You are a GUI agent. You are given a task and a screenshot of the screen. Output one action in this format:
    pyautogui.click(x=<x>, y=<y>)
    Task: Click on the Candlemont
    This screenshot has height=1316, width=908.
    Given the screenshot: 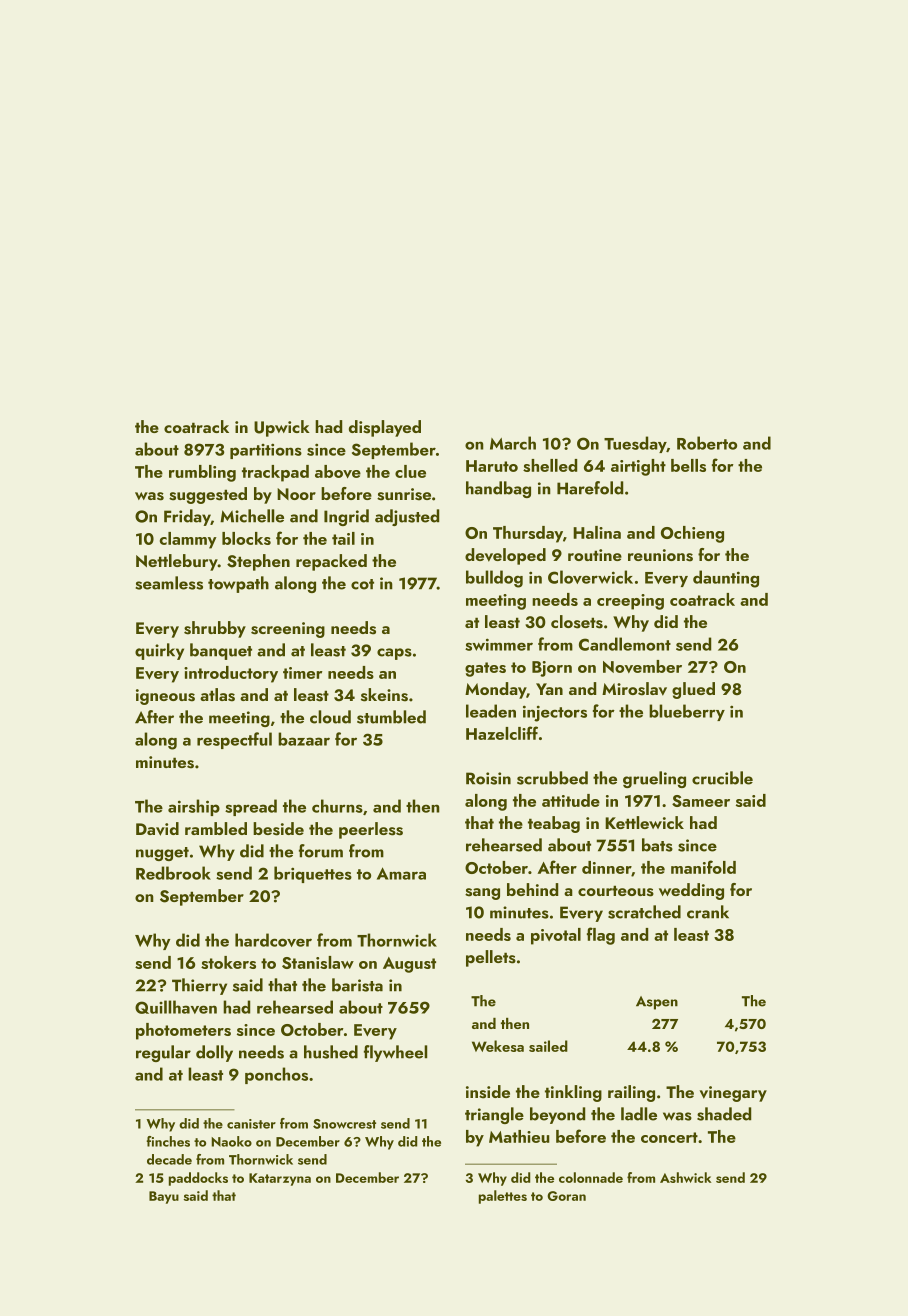 What is the action you would take?
    pyautogui.click(x=625, y=644)
